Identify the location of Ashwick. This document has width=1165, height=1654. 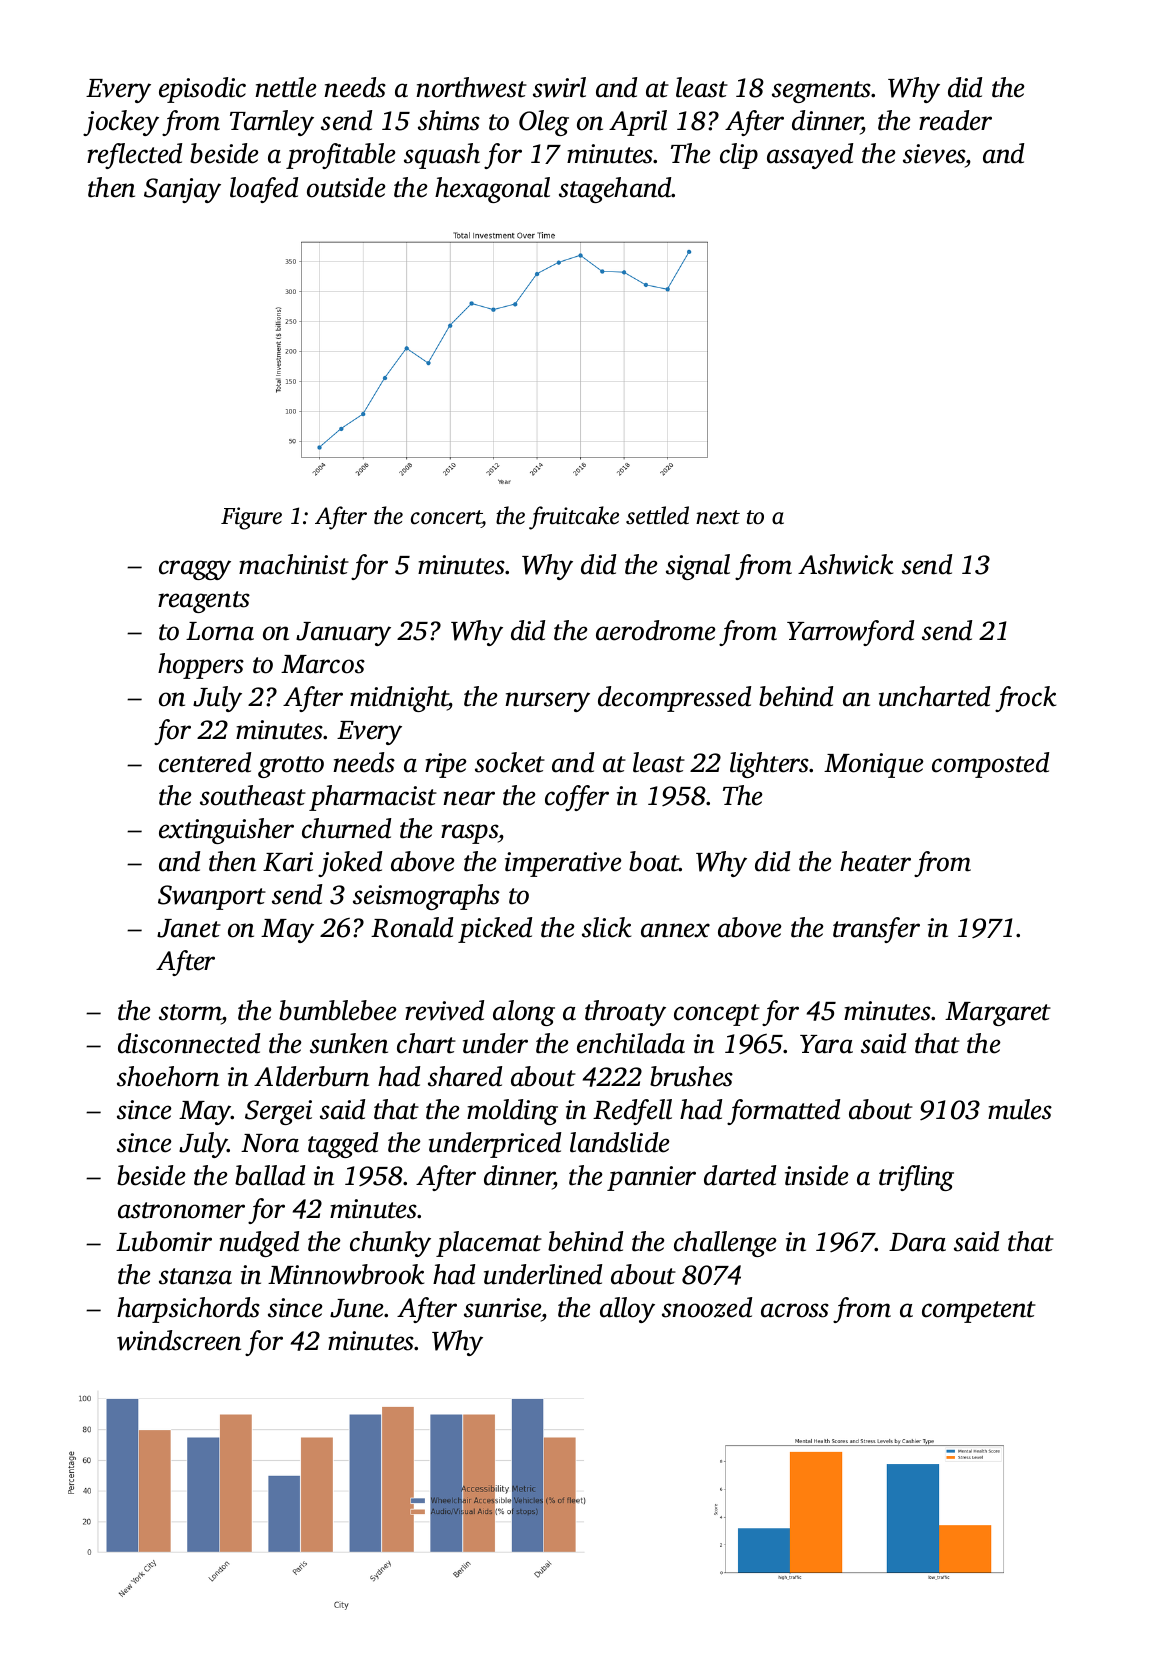
(845, 564).
